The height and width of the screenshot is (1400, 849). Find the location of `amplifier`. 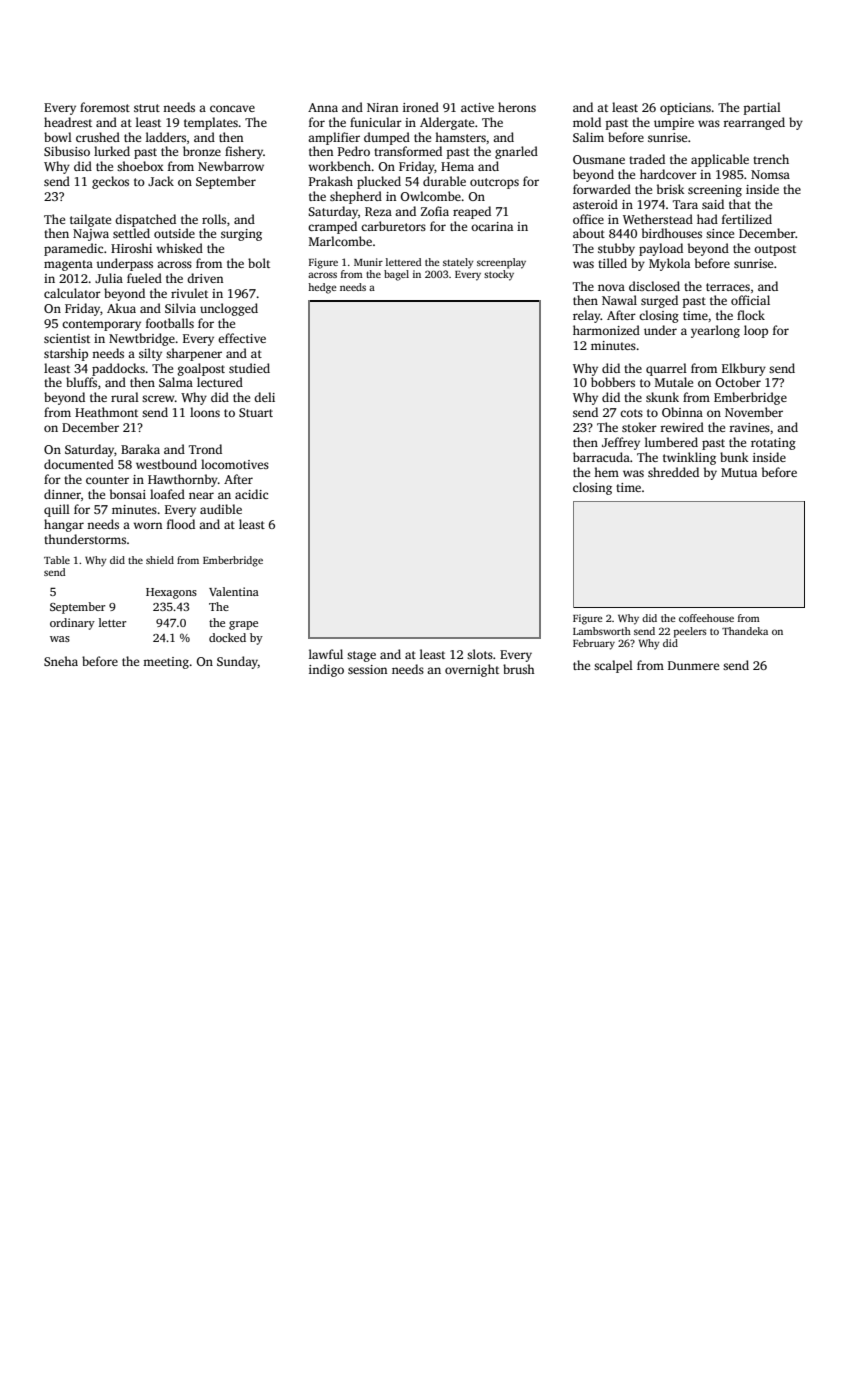

amplifier is located at coordinates (334, 138).
